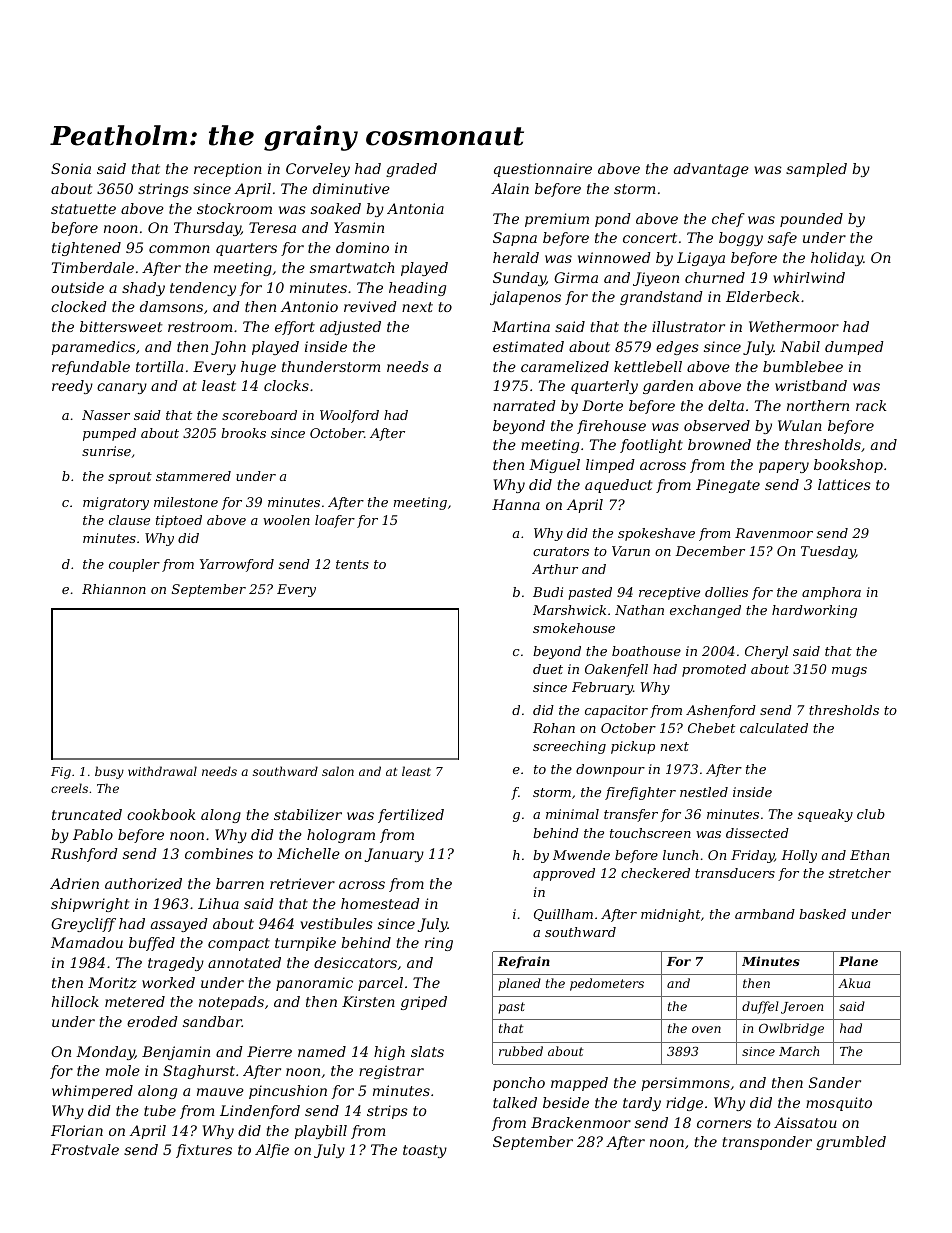  What do you see at coordinates (871, 814) in the page?
I see `club` at bounding box center [871, 814].
